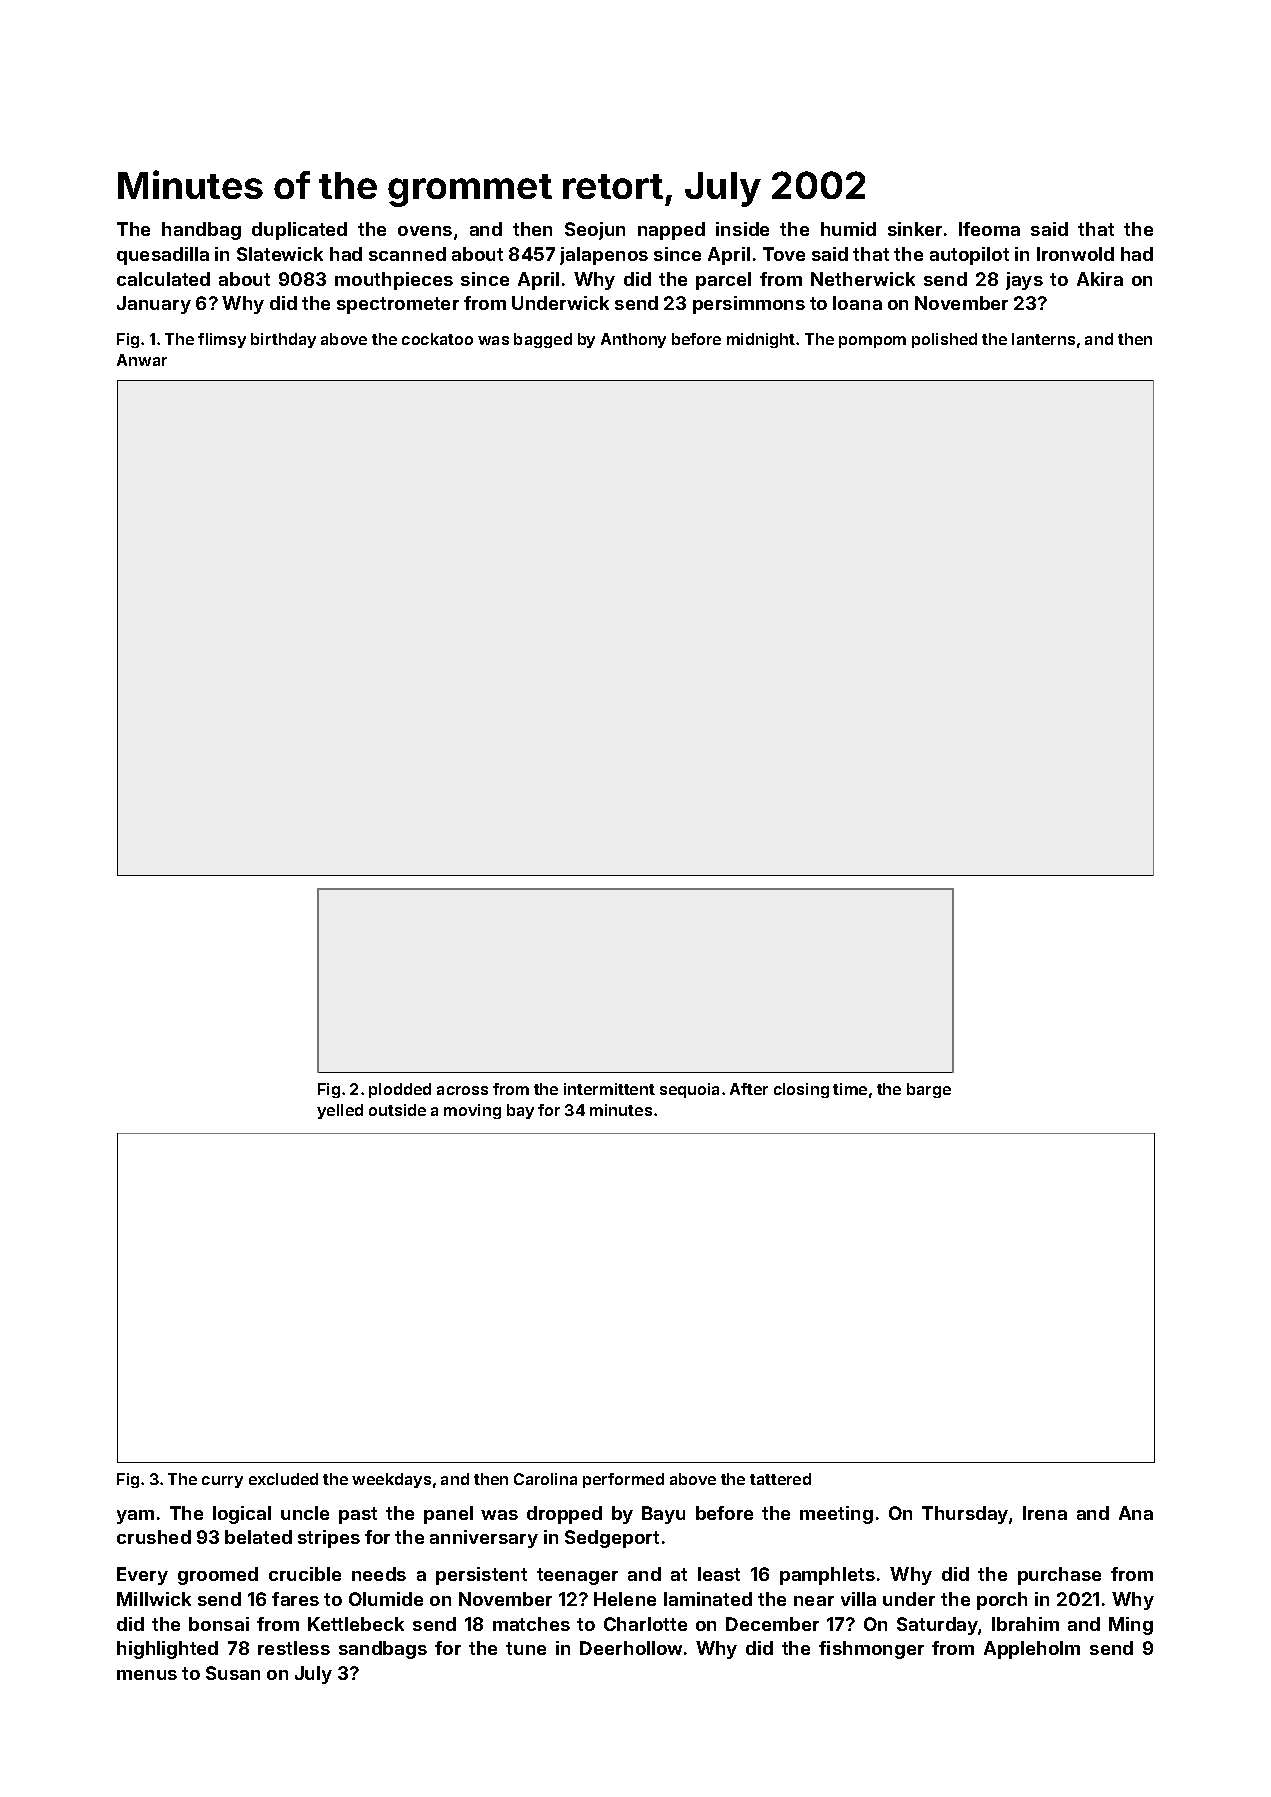 The height and width of the page is (1797, 1271). What do you see at coordinates (398, 305) in the page?
I see `spectrometer` at bounding box center [398, 305].
